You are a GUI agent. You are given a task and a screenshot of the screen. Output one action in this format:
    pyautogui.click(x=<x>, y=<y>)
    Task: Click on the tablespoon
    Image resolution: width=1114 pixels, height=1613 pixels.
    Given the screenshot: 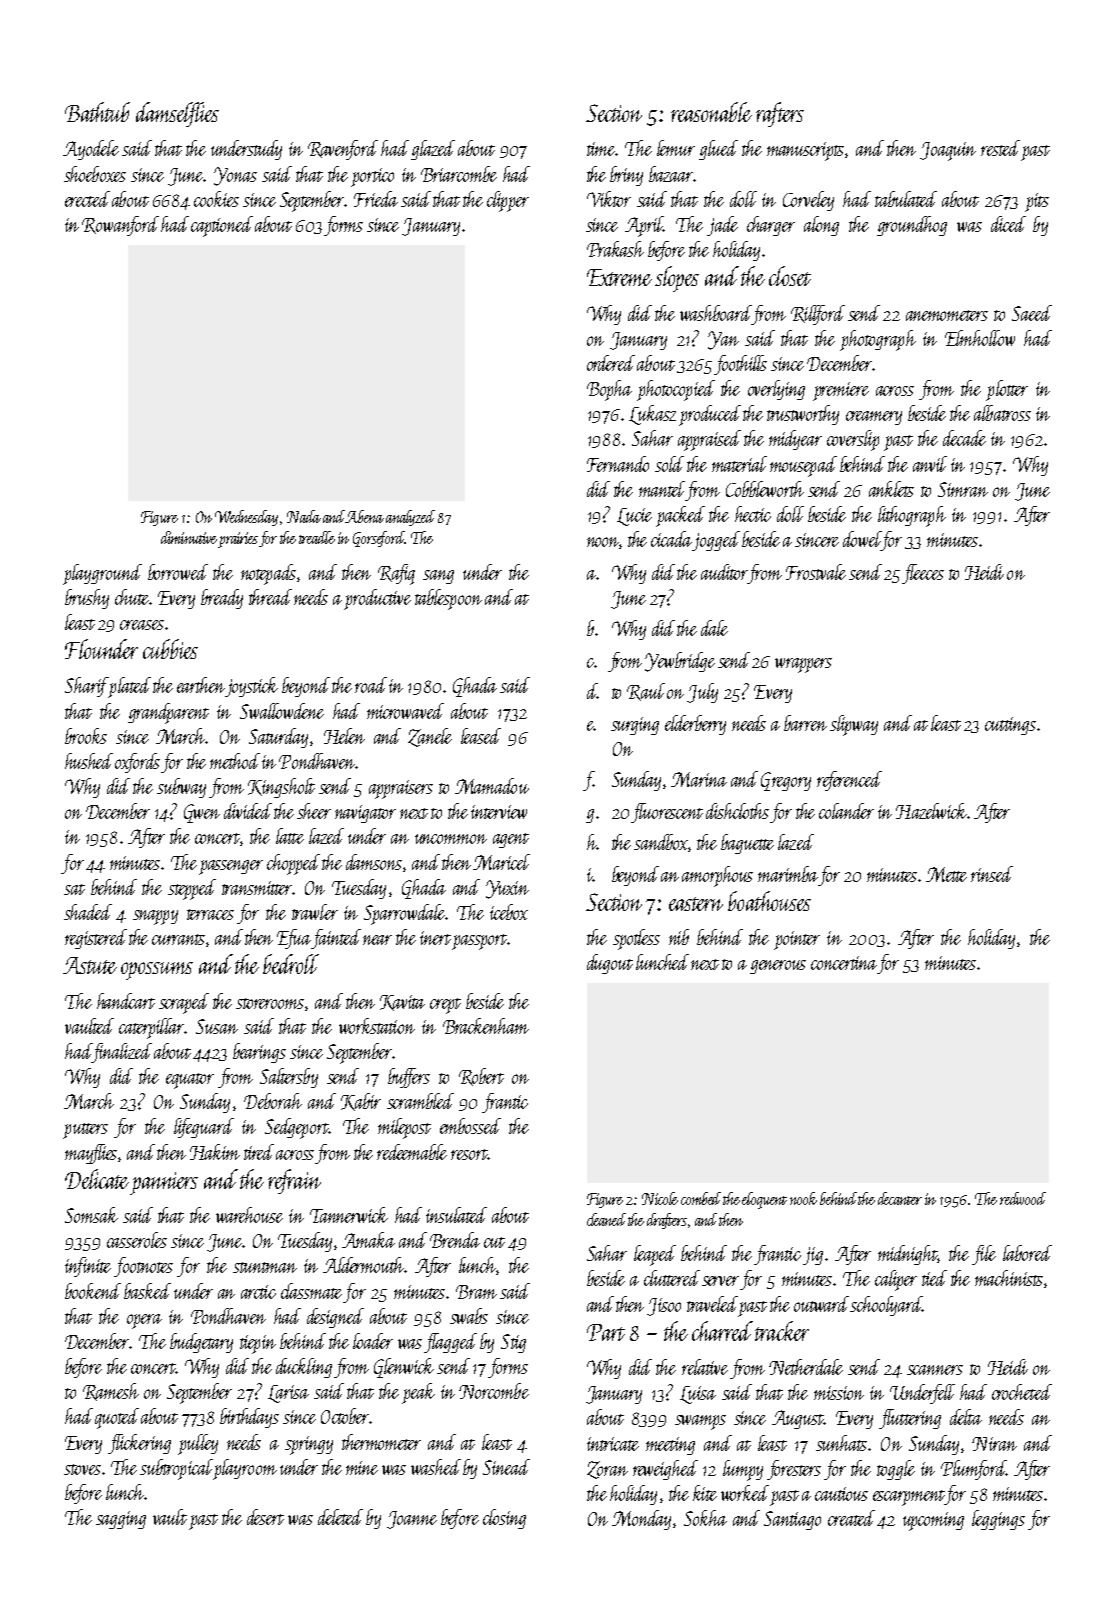 What is the action you would take?
    pyautogui.click(x=448, y=599)
